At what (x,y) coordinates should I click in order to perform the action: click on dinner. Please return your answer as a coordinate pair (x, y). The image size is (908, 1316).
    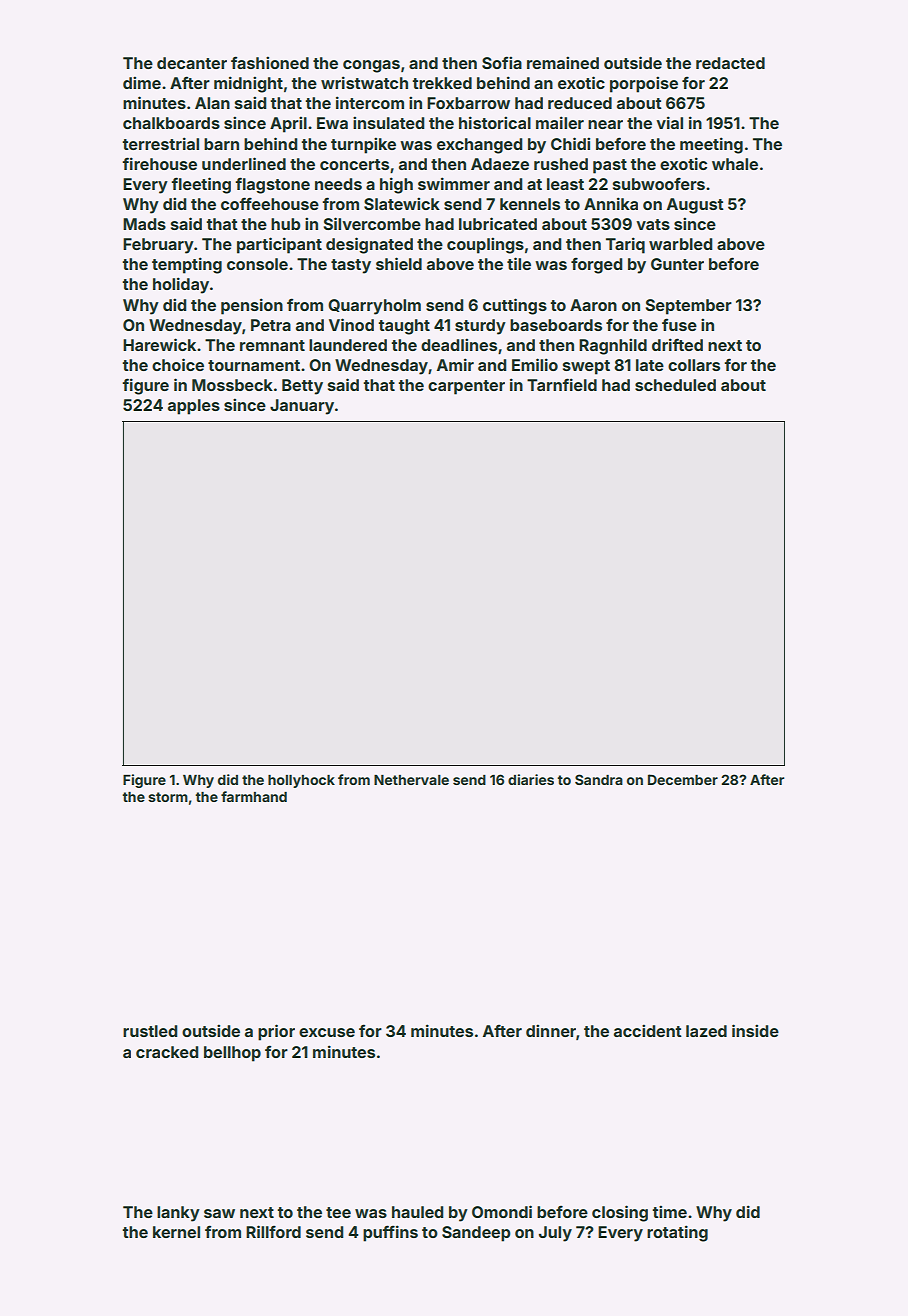
    Looking at the image, I should click on (551, 1030).
